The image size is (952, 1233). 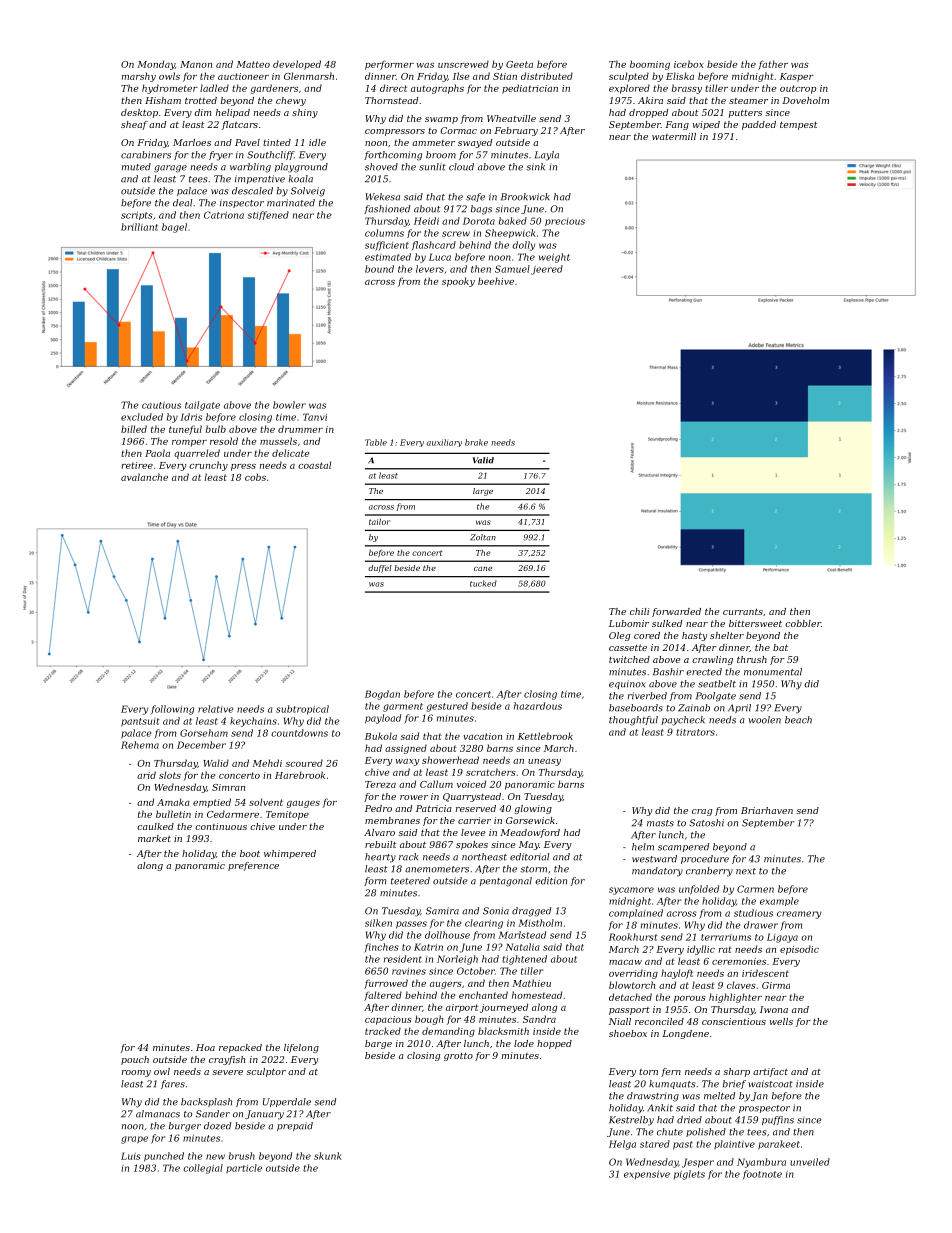 What do you see at coordinates (267, 763) in the screenshot?
I see `Mehdi` at bounding box center [267, 763].
